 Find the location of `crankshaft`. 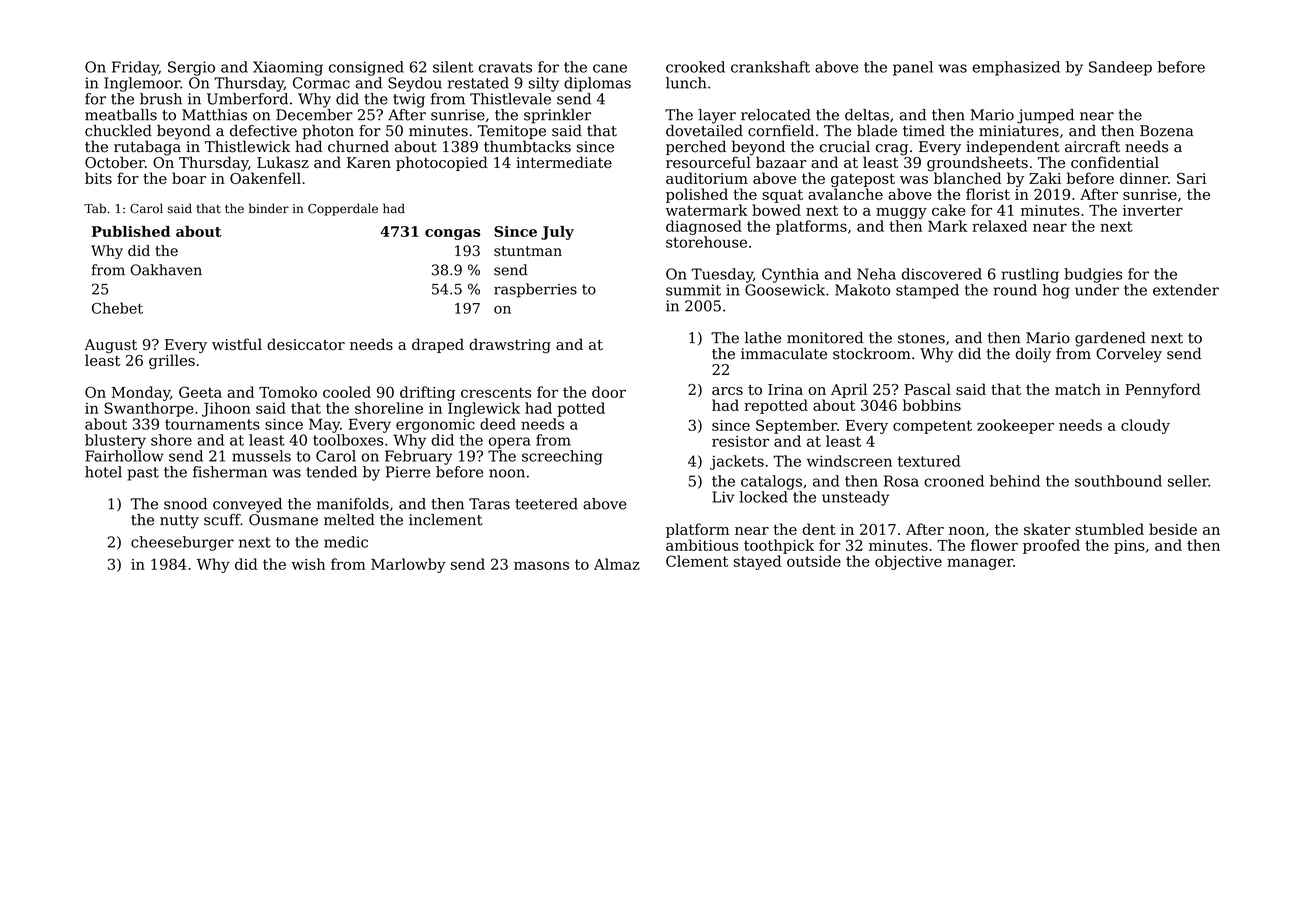

crankshaft is located at coordinates (770, 67).
